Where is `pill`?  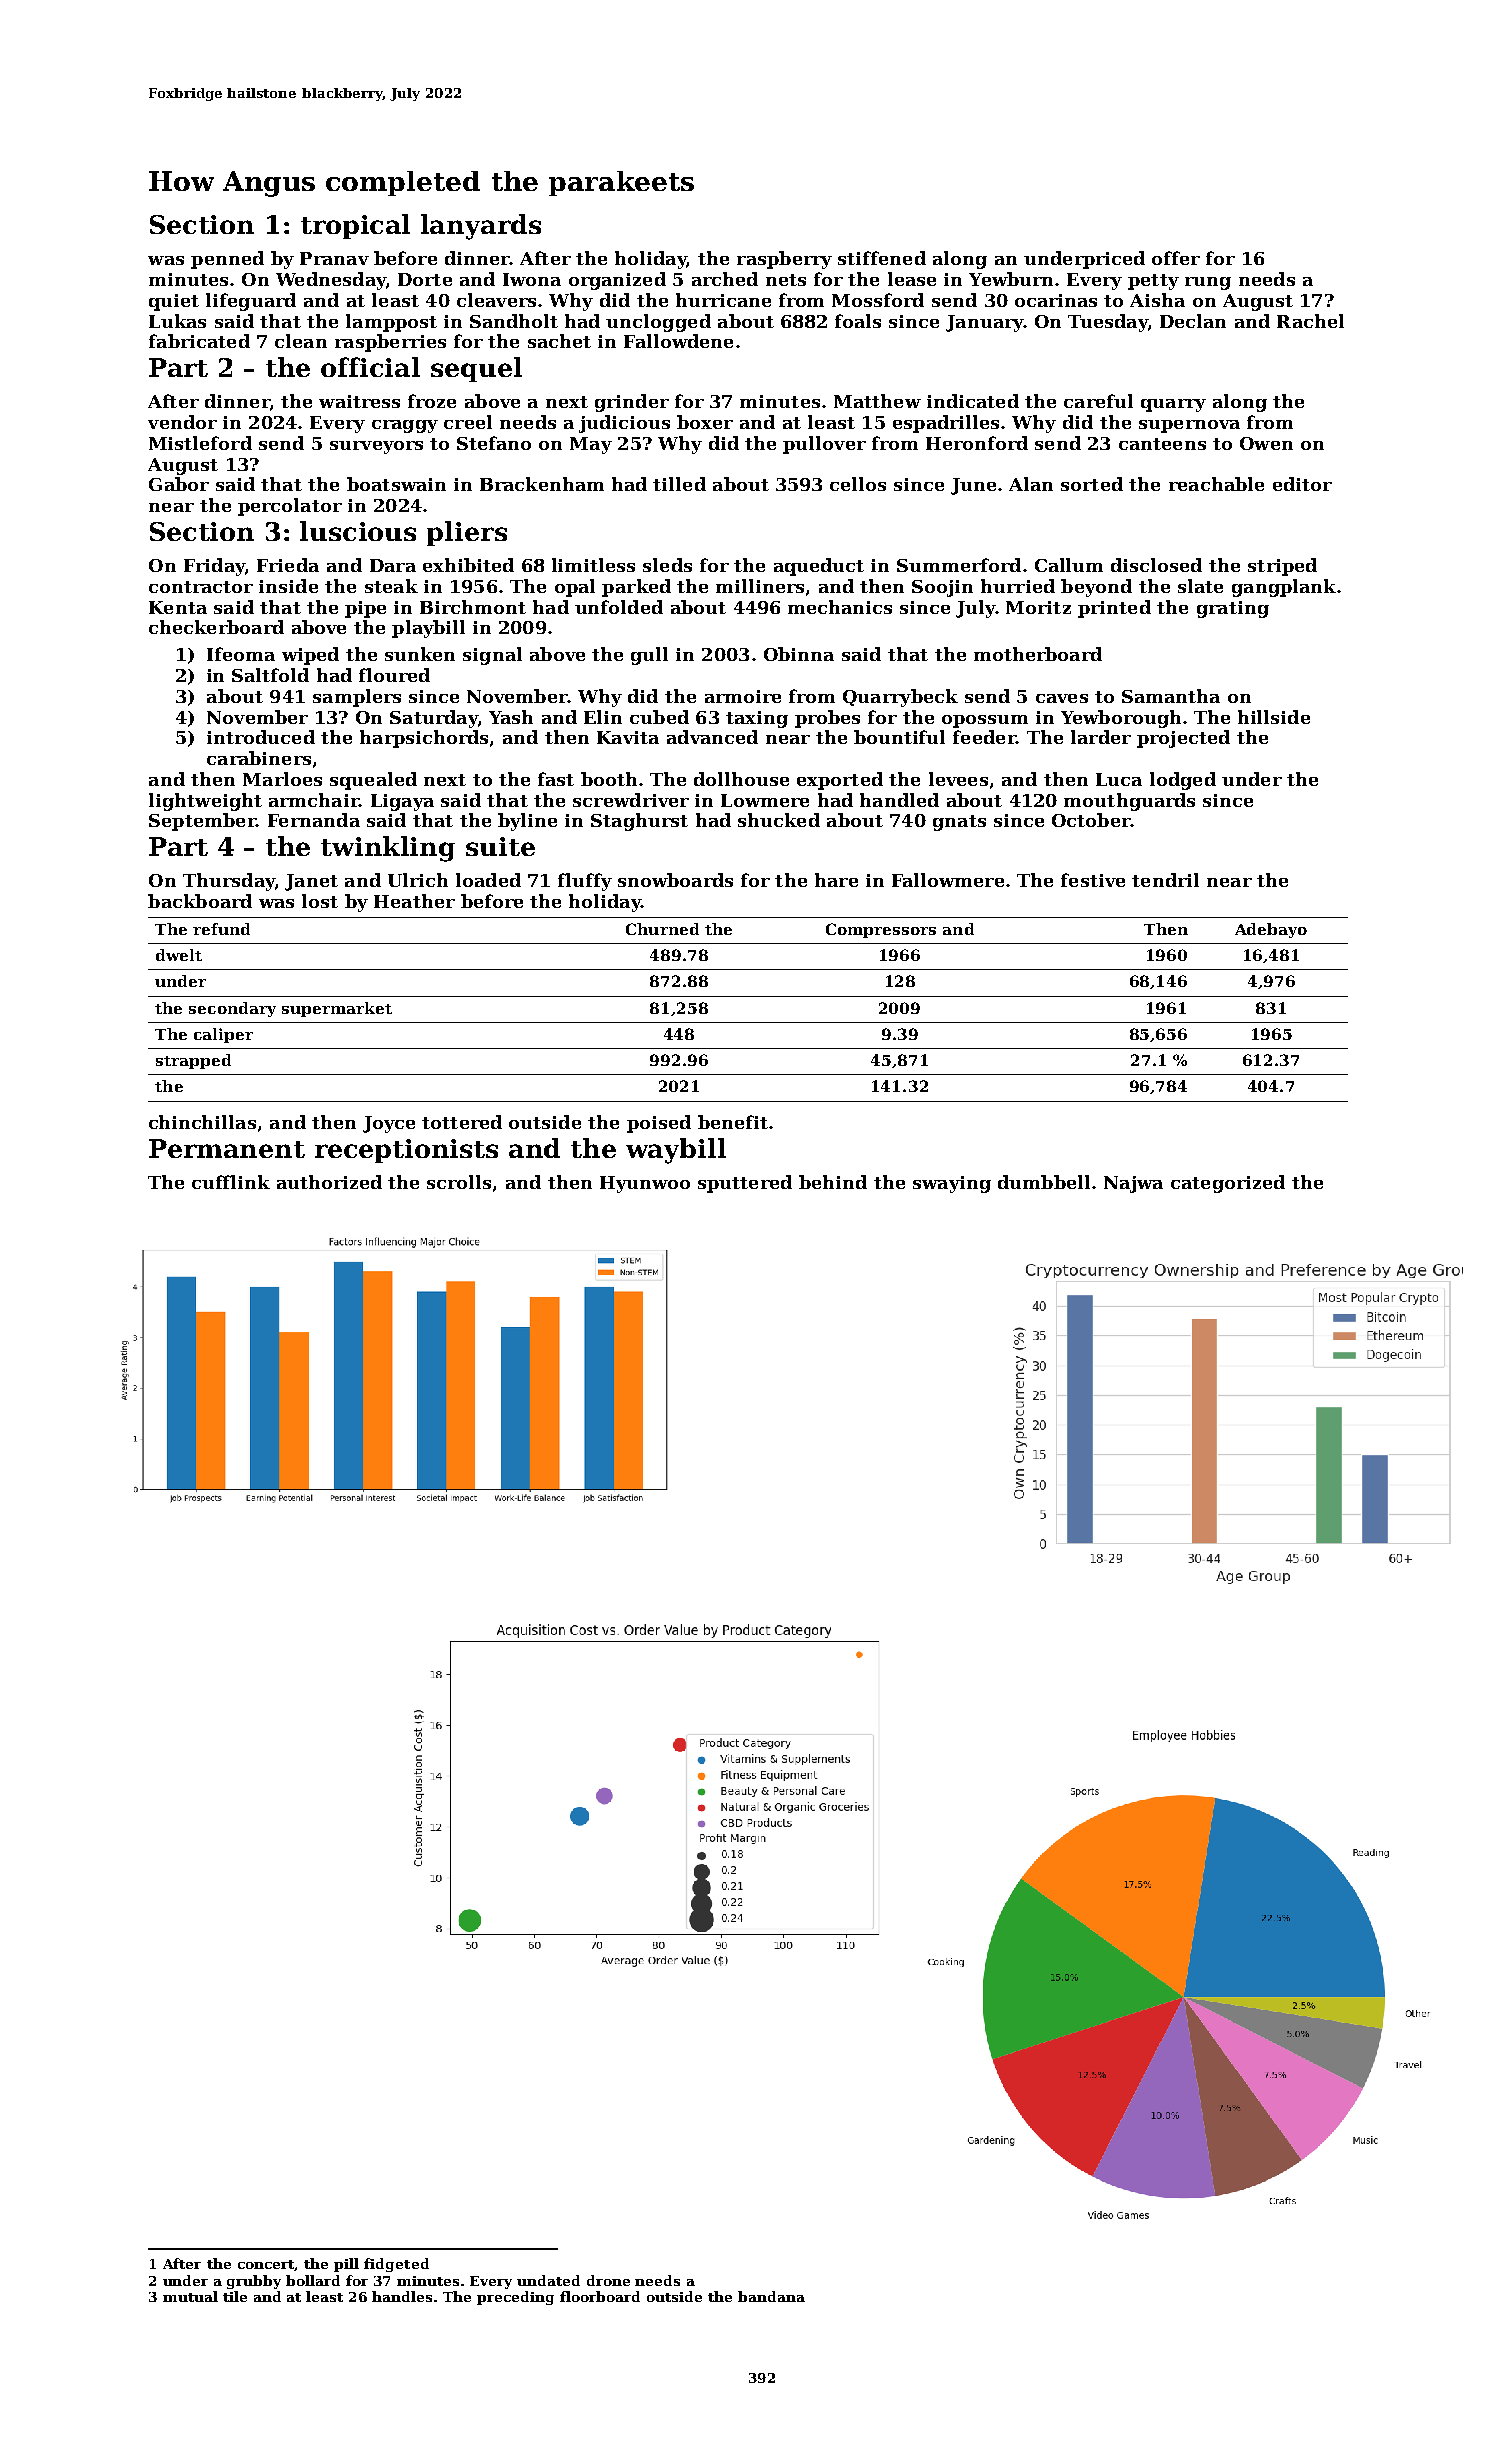 pill is located at coordinates (346, 2265).
